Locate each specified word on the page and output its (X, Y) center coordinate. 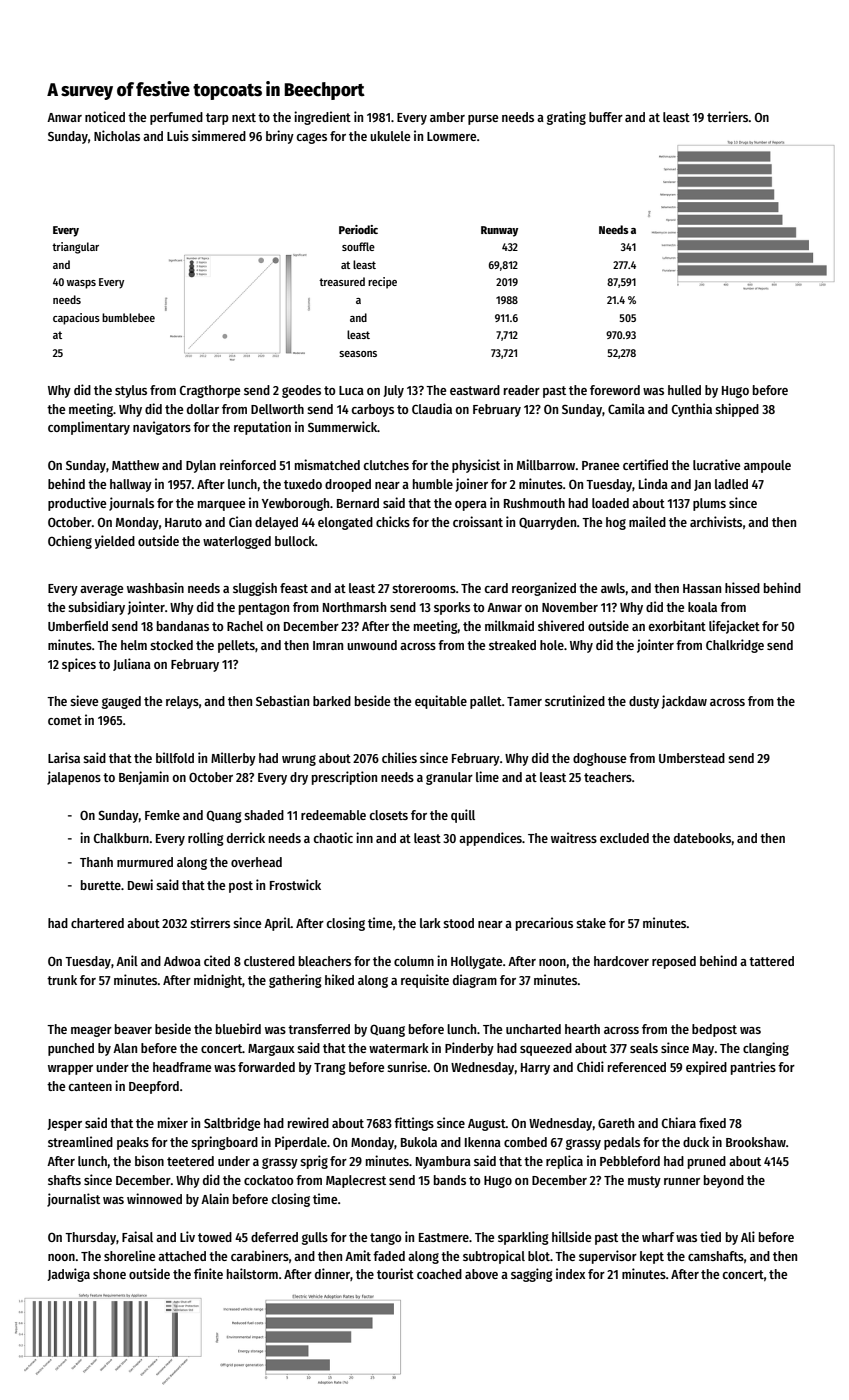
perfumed (176, 118)
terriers (728, 116)
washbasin (155, 587)
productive (77, 504)
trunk (62, 980)
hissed (742, 587)
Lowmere (451, 136)
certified (645, 464)
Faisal (137, 1236)
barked (332, 701)
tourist (395, 1273)
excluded (624, 838)
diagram (475, 981)
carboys (373, 410)
